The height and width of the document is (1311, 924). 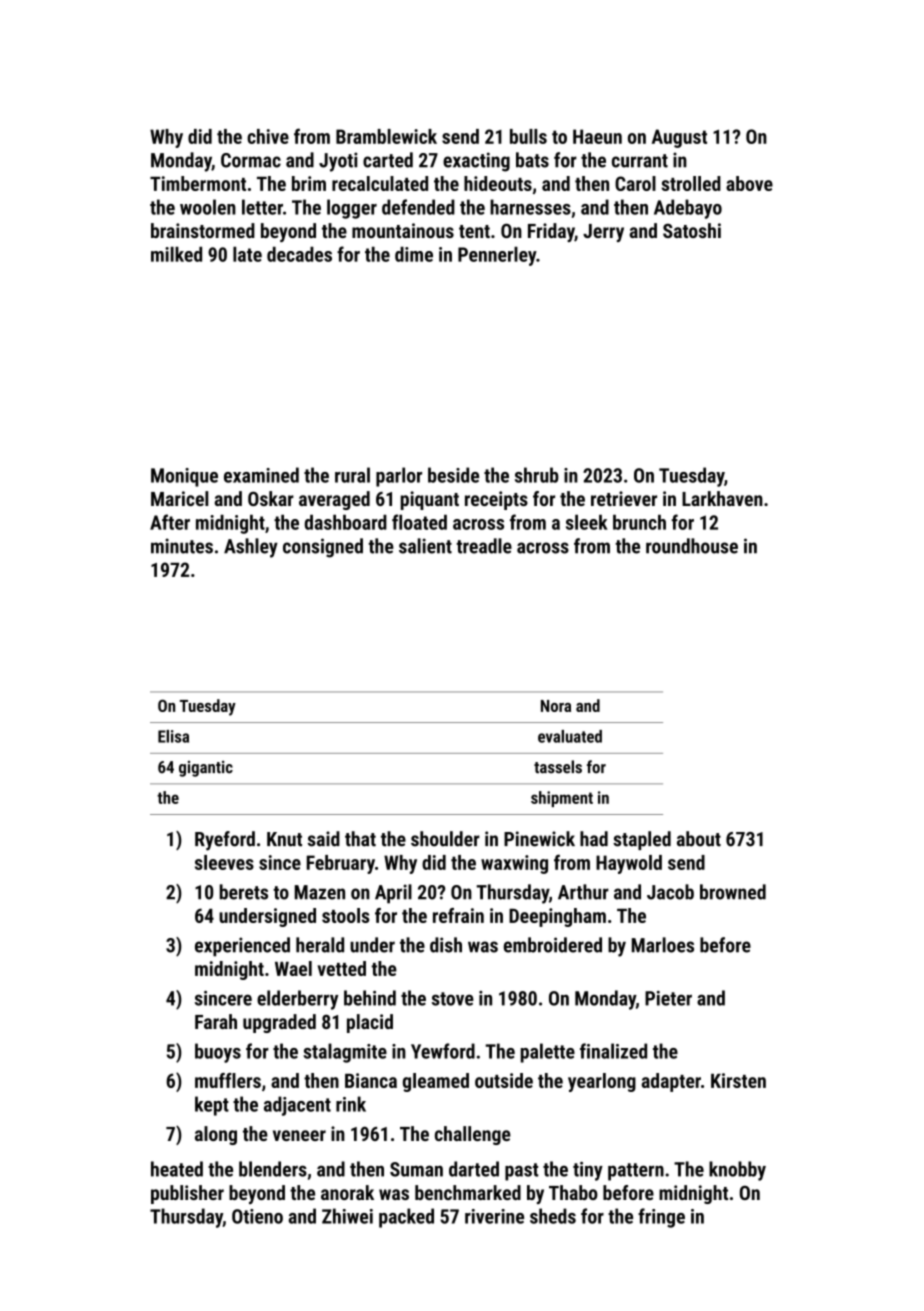 I want to click on strolled, so click(x=691, y=183).
